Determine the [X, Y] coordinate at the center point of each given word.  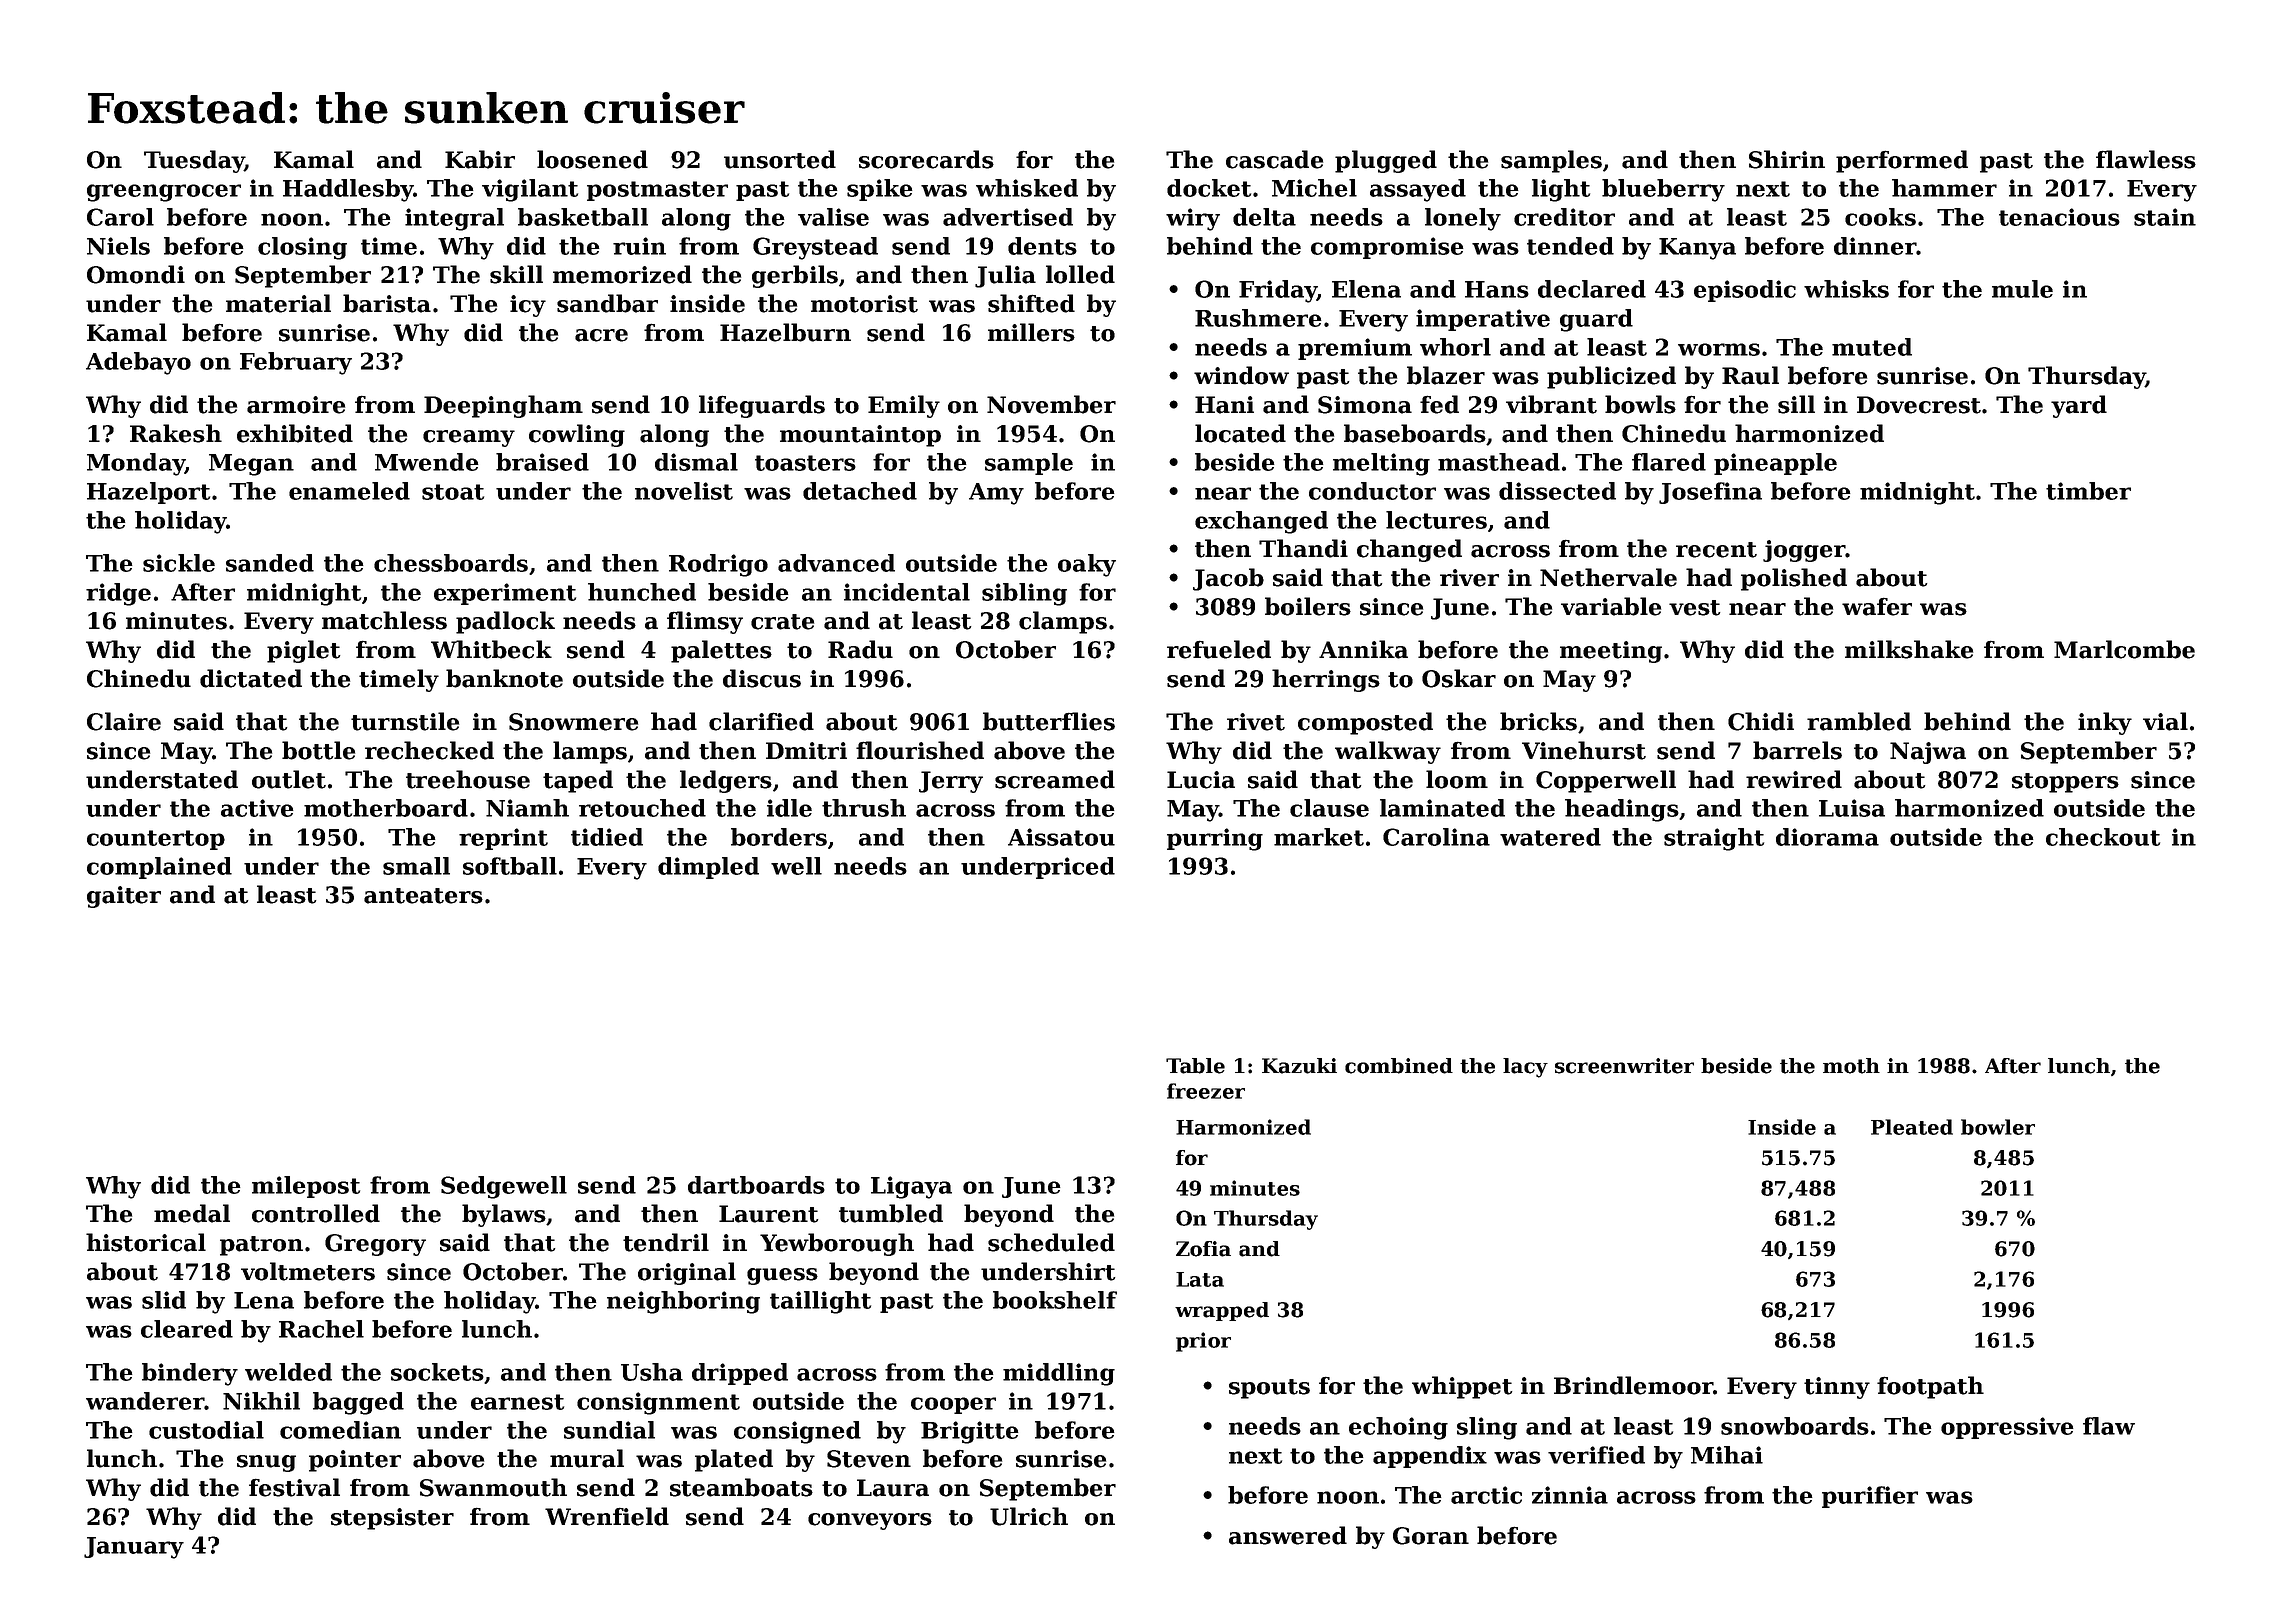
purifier [1870, 1497]
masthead [1499, 462]
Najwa [1928, 753]
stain [2165, 217]
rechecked [429, 750]
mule [2022, 289]
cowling [577, 435]
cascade [1274, 159]
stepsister [392, 1519]
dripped [740, 1374]
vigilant [530, 190]
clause [1329, 808]
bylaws [504, 1215]
